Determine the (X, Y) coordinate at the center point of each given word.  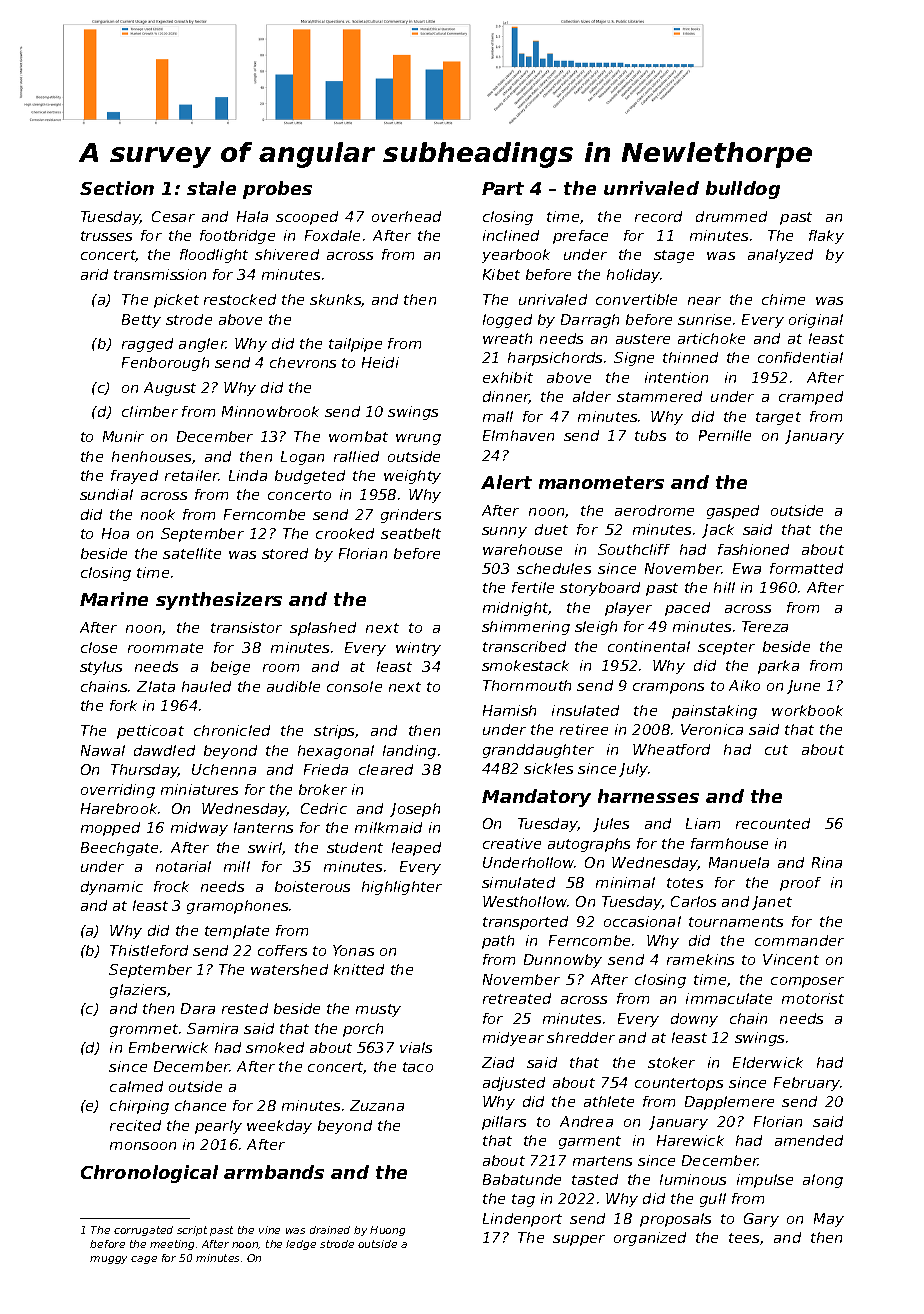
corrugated (143, 1231)
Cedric (324, 808)
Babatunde (522, 1179)
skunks (336, 300)
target (778, 418)
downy (694, 1020)
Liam (703, 823)
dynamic (112, 888)
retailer (192, 475)
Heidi (380, 362)
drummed (731, 216)
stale (211, 188)
